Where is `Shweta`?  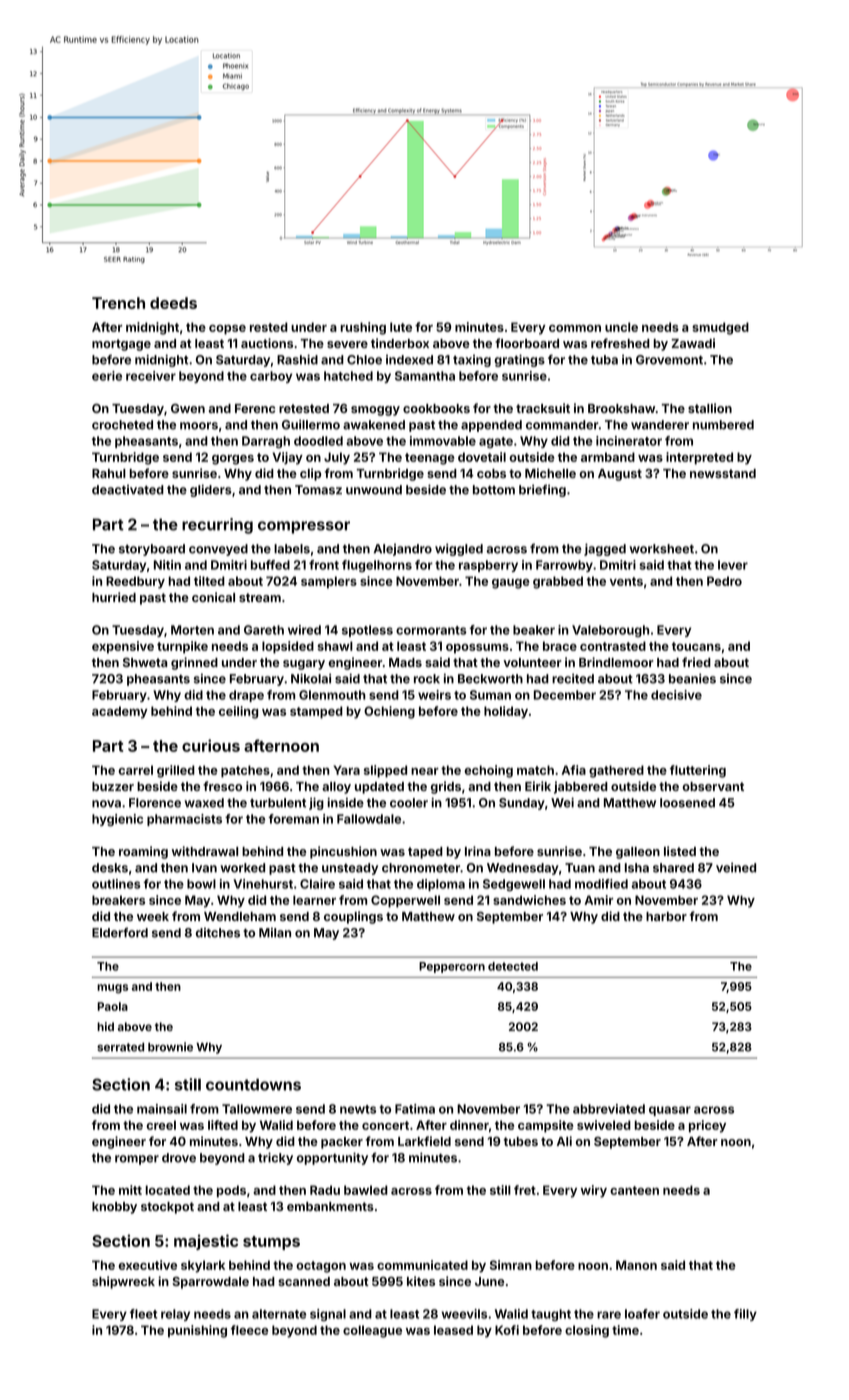
Shweta is located at coordinates (145, 662).
